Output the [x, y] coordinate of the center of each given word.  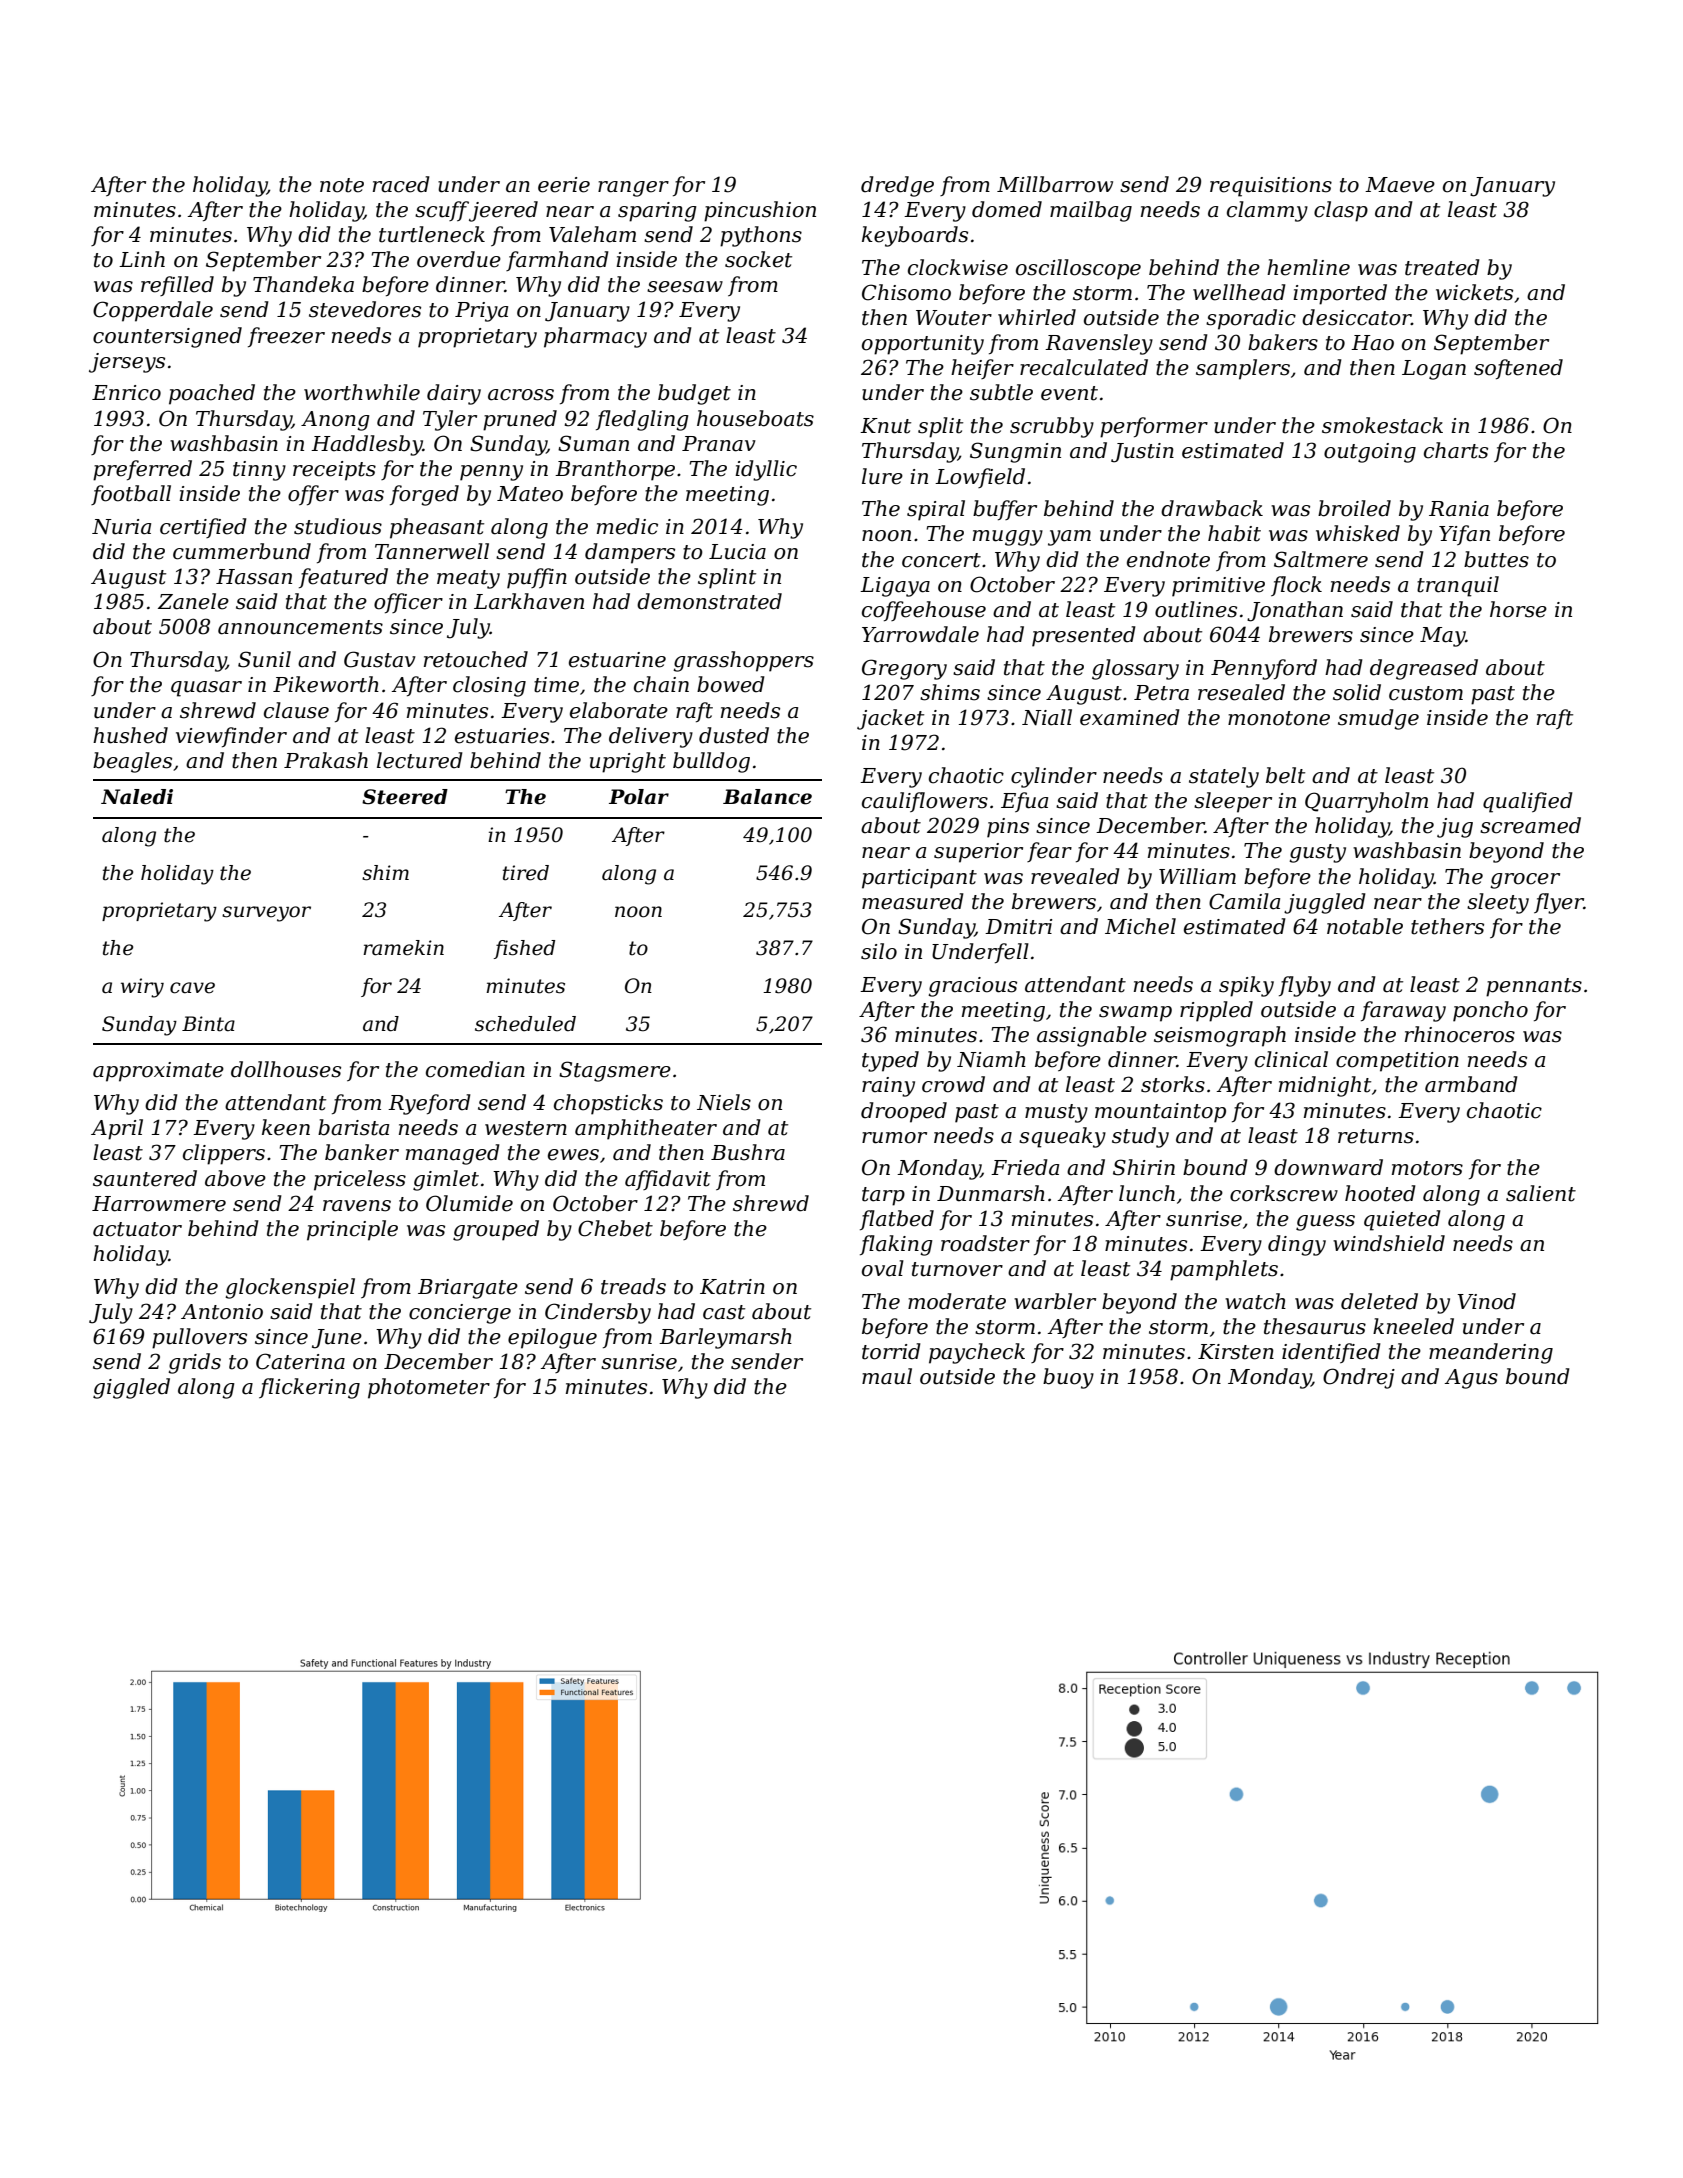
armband [1471, 1084]
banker [362, 1152]
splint [727, 578]
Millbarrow [1055, 184]
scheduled [525, 1024]
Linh [142, 259]
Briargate [468, 1289]
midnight [1325, 1086]
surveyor [266, 914]
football [131, 495]
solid [1357, 692]
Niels [724, 1102]
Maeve [1400, 185]
